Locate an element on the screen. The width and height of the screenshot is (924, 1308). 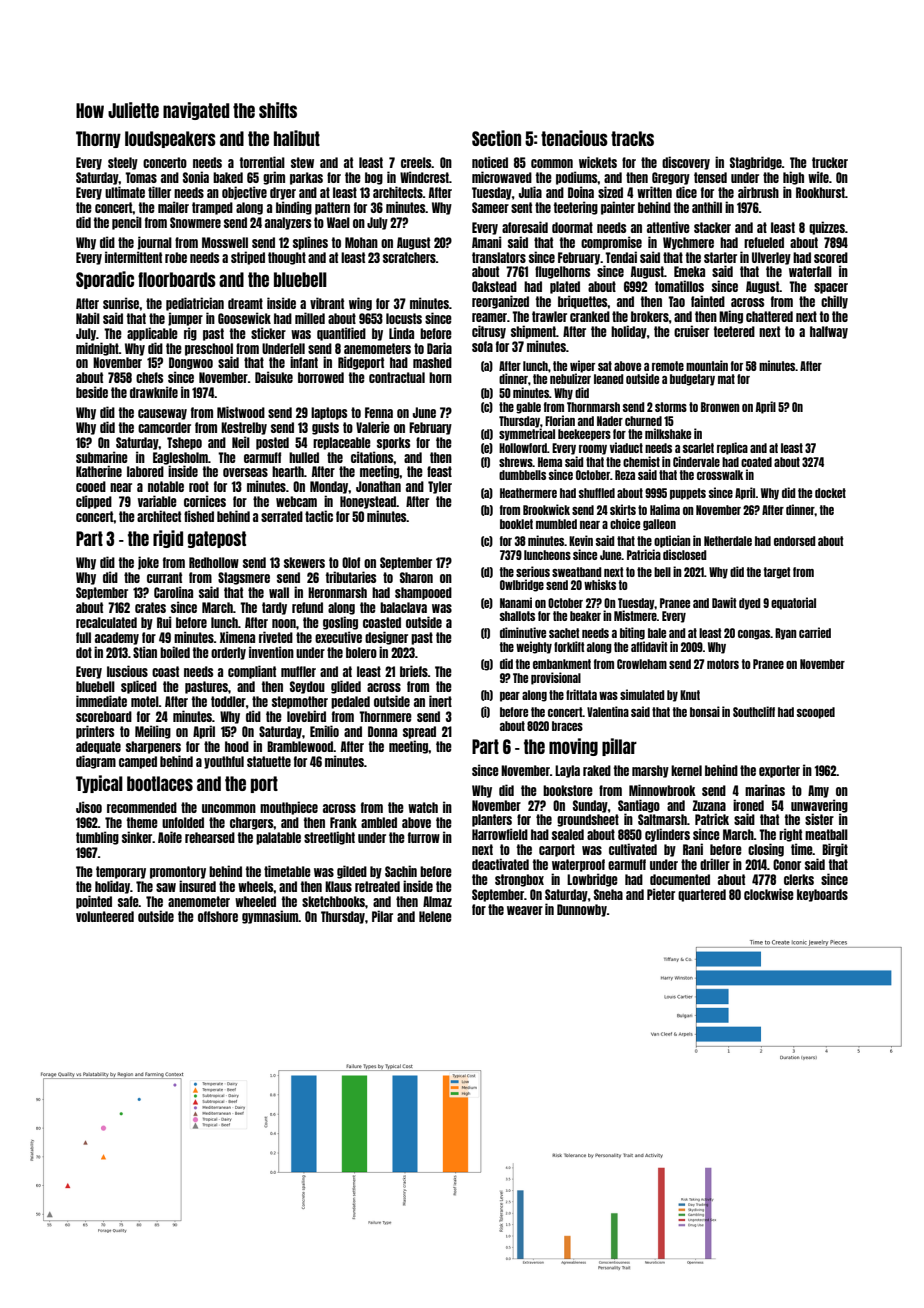
crosswalk is located at coordinates (720, 475).
